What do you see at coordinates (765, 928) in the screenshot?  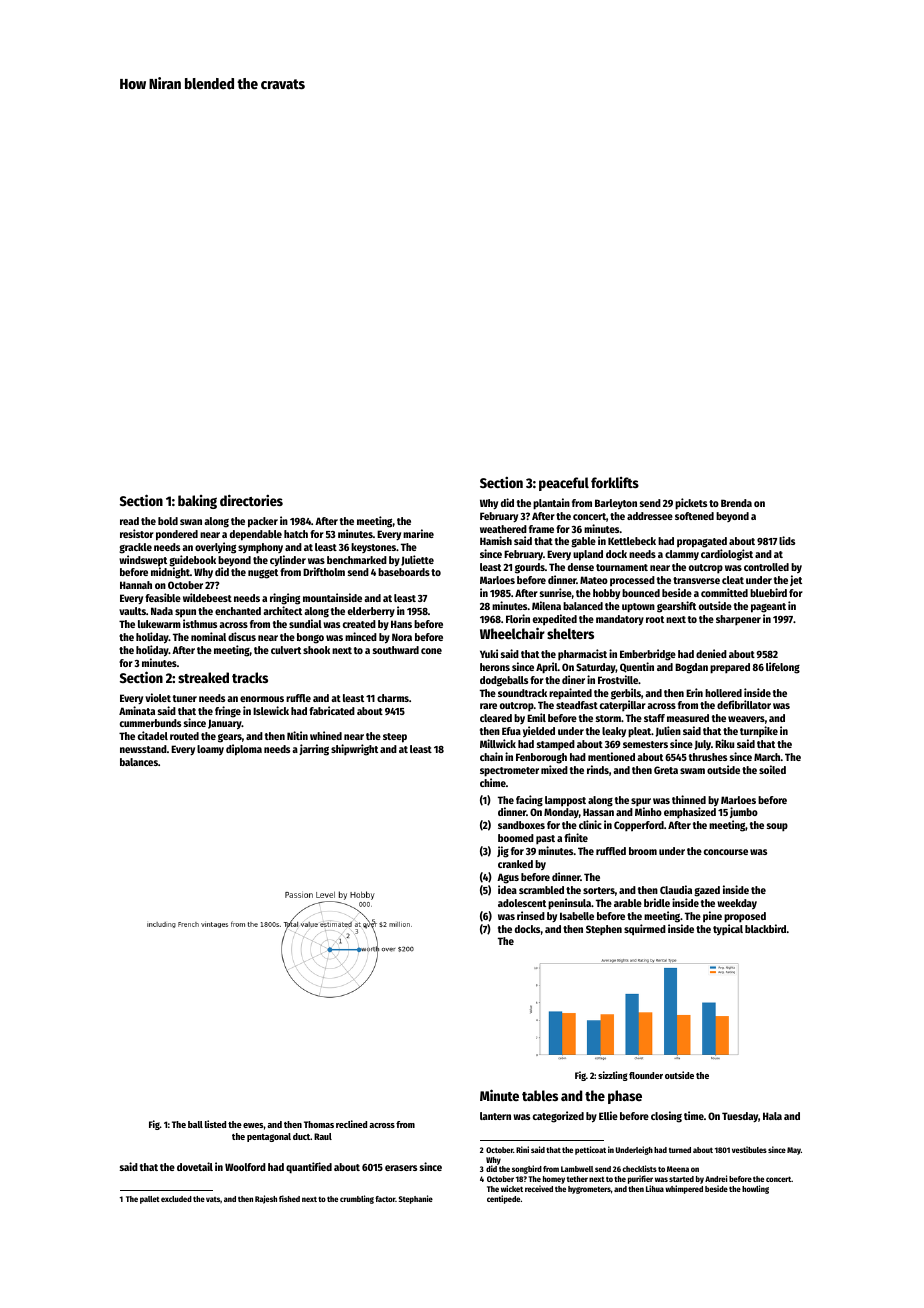 I see `blackbird` at bounding box center [765, 928].
